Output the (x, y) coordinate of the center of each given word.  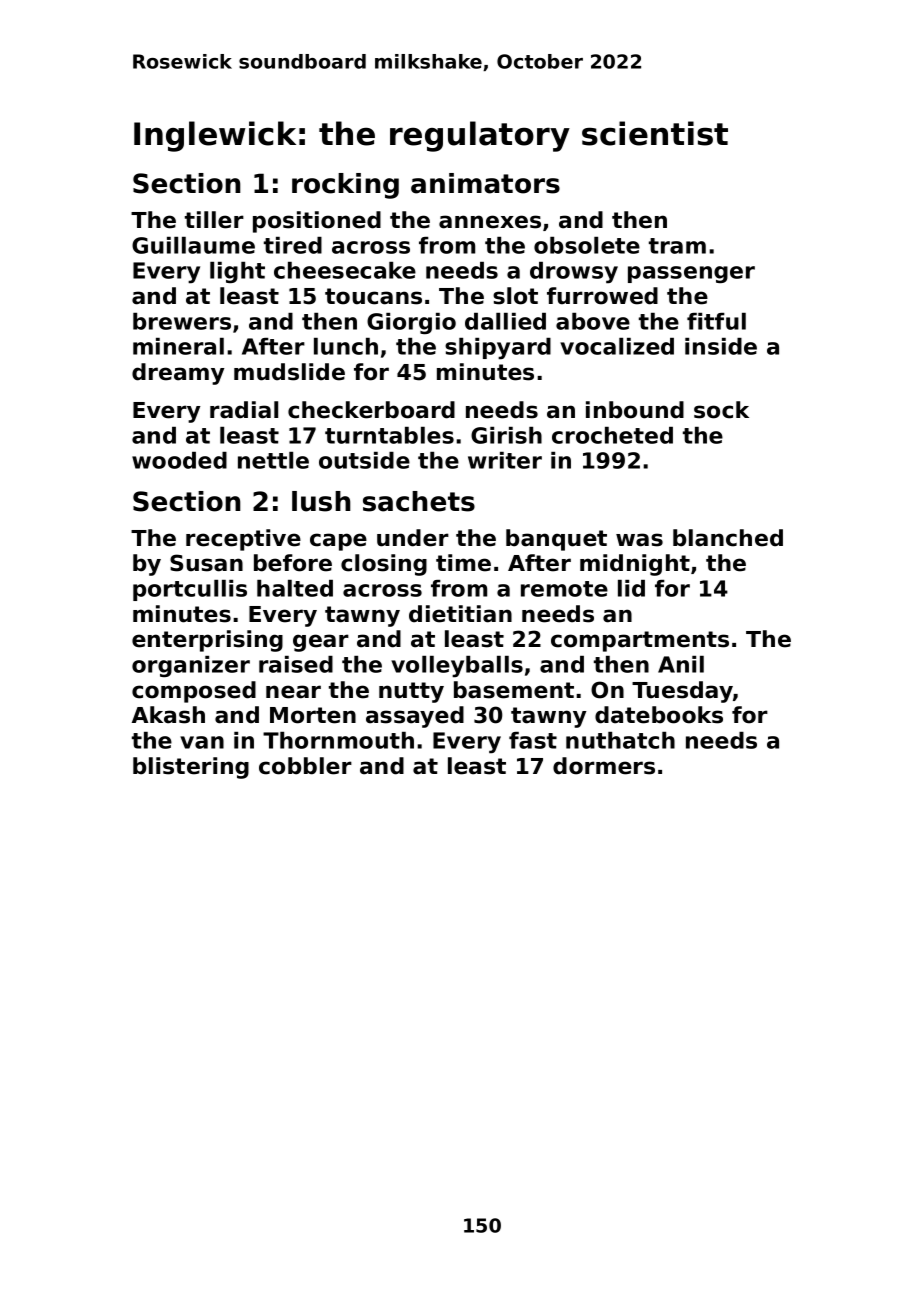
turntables (389, 435)
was (639, 540)
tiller (214, 220)
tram (677, 246)
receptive (243, 540)
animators (485, 183)
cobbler (305, 766)
